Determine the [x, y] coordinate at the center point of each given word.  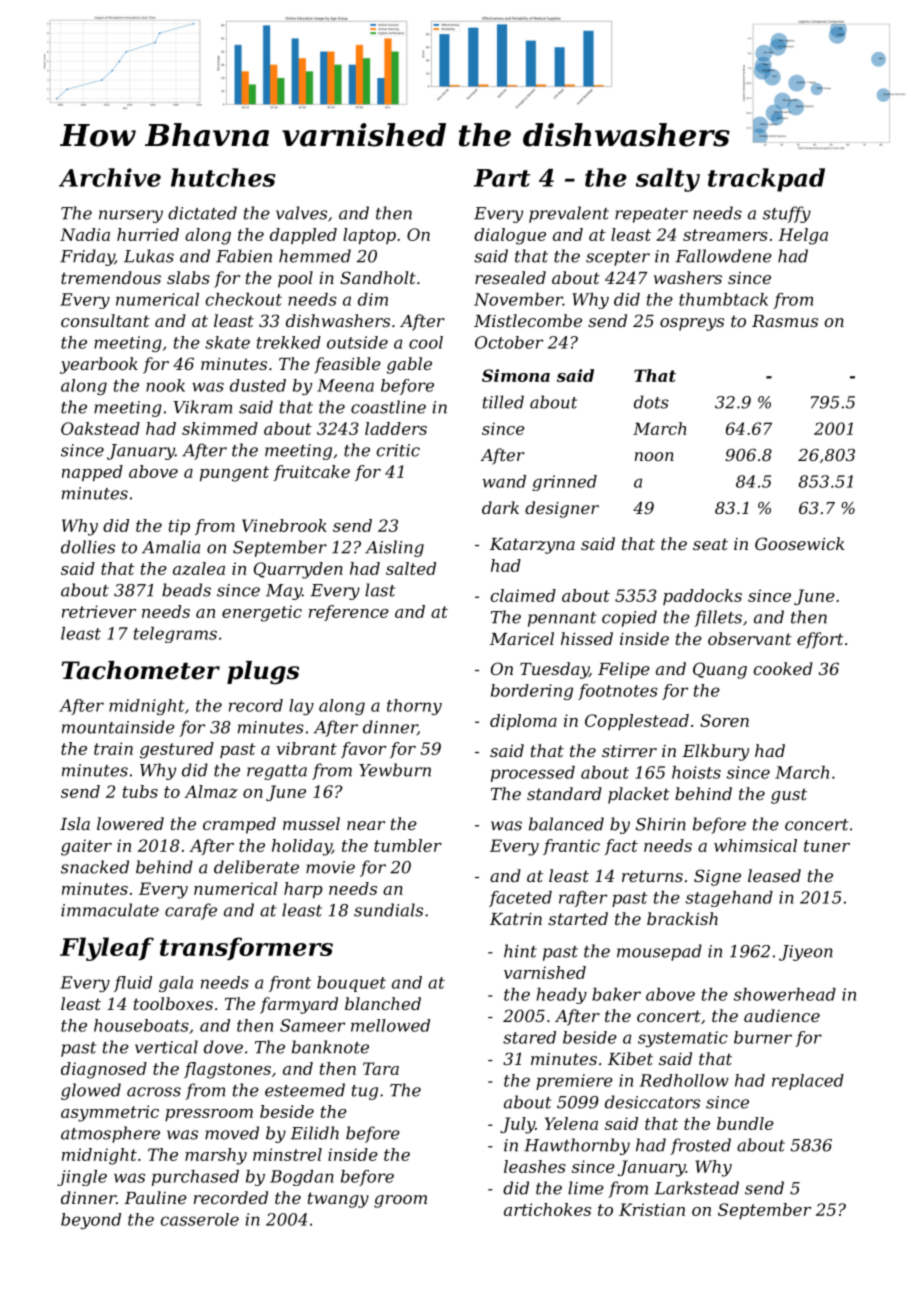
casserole [199, 1219]
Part [502, 178]
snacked [95, 867]
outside [357, 342]
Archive [110, 177]
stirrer [629, 751]
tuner [827, 846]
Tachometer [140, 670]
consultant [105, 320]
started [578, 918]
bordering [532, 692]
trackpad [766, 180]
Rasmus [785, 321]
